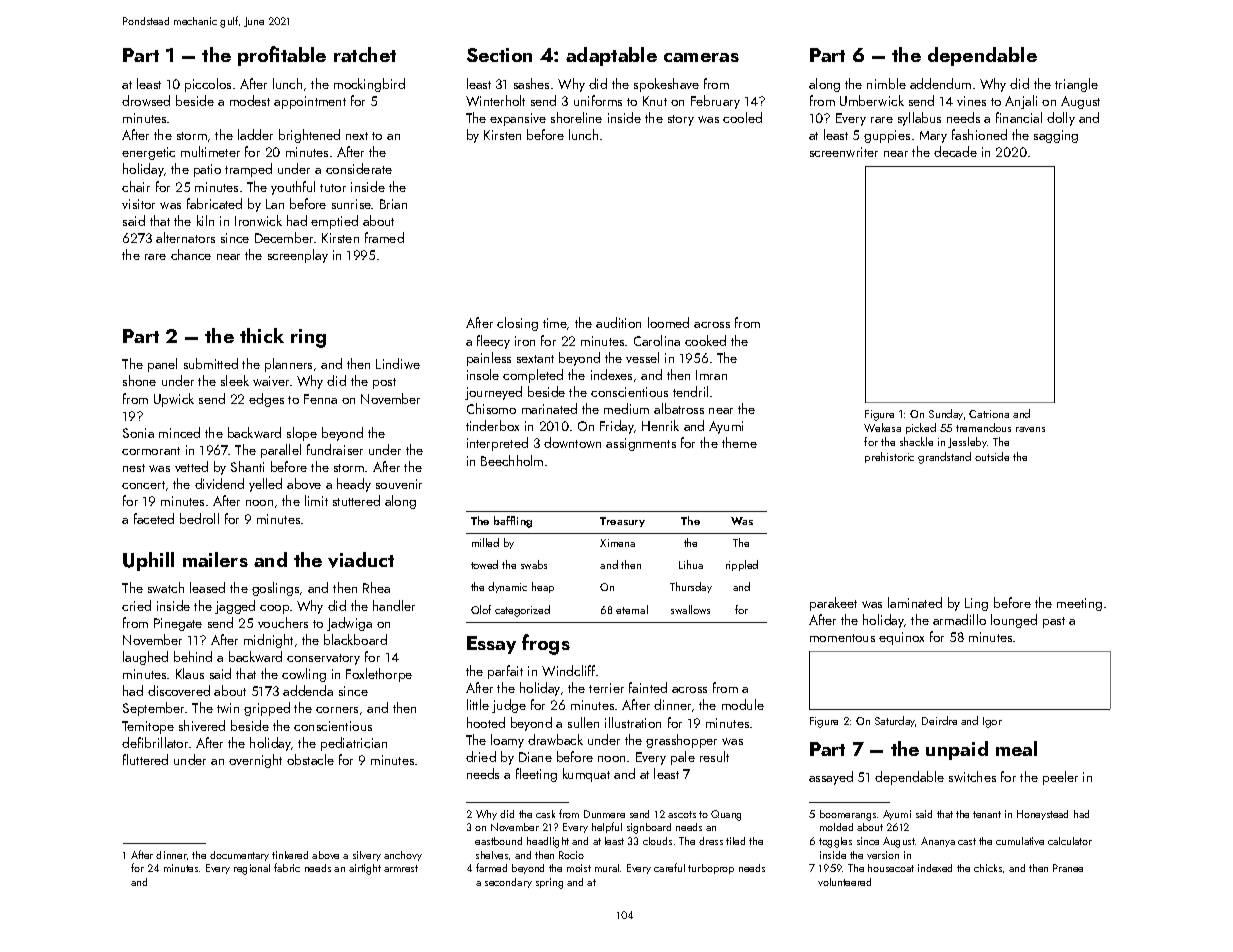 This image has width=1233, height=952. I want to click on alternators, so click(185, 237).
